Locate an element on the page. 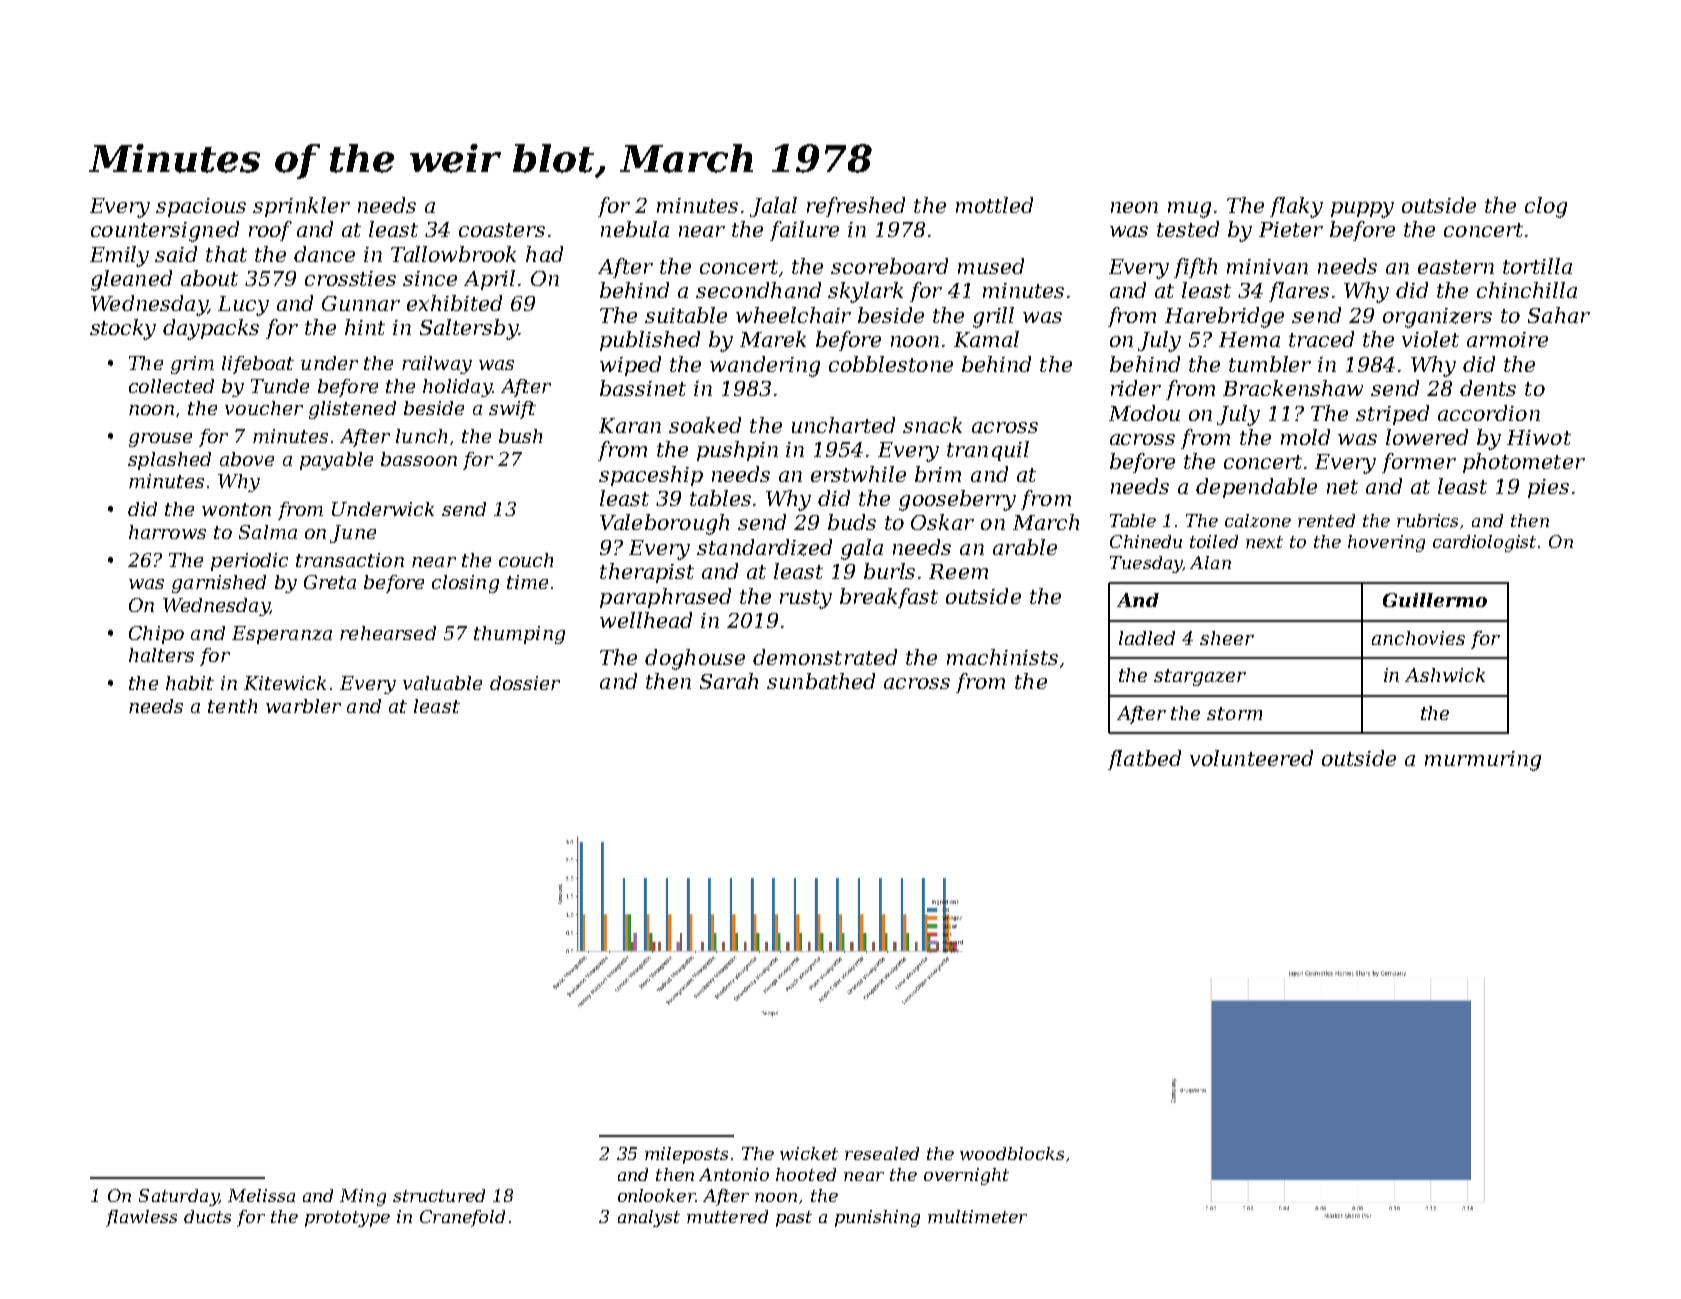  mottled is located at coordinates (994, 205).
